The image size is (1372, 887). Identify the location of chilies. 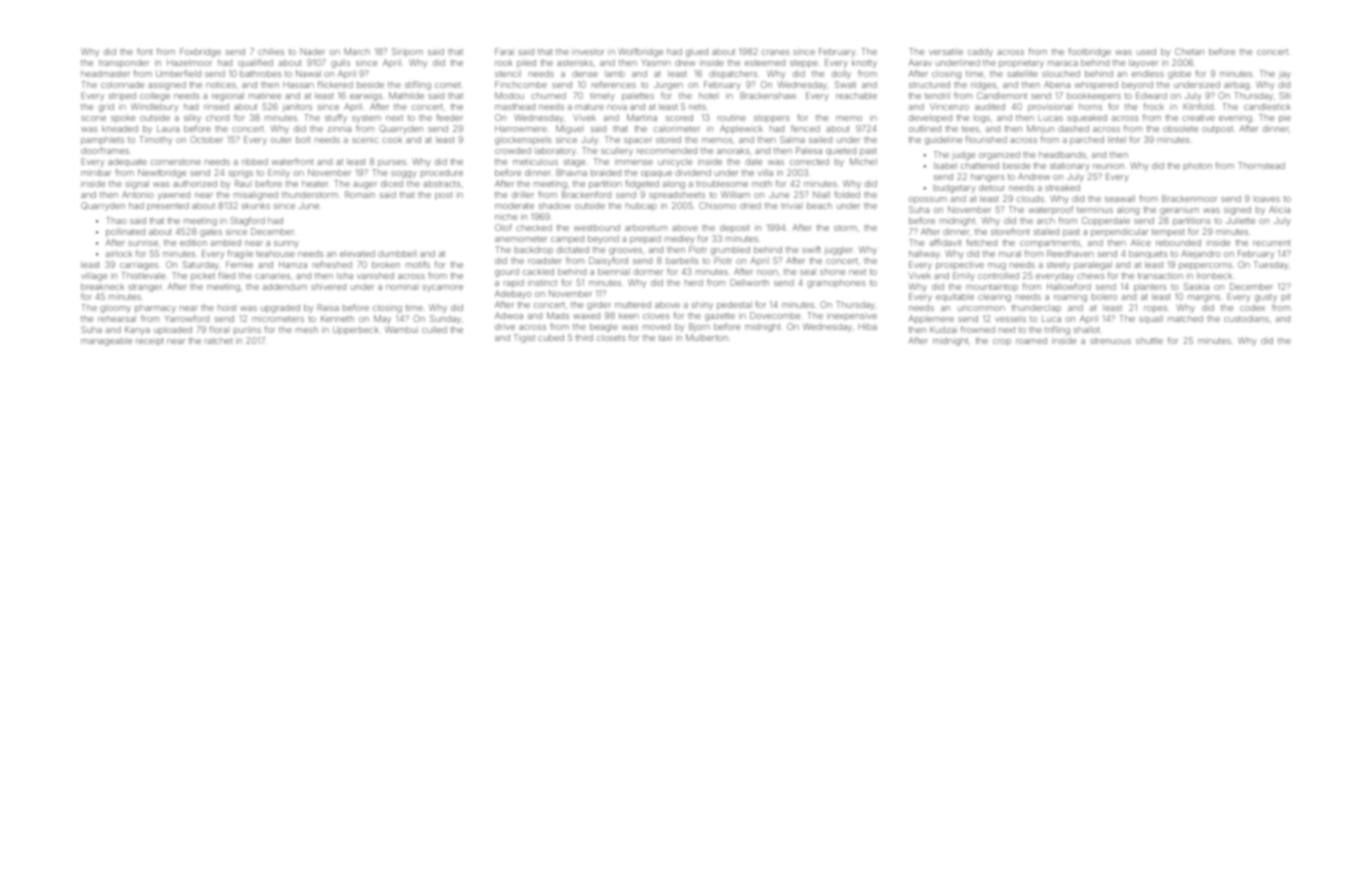
(271, 51).
